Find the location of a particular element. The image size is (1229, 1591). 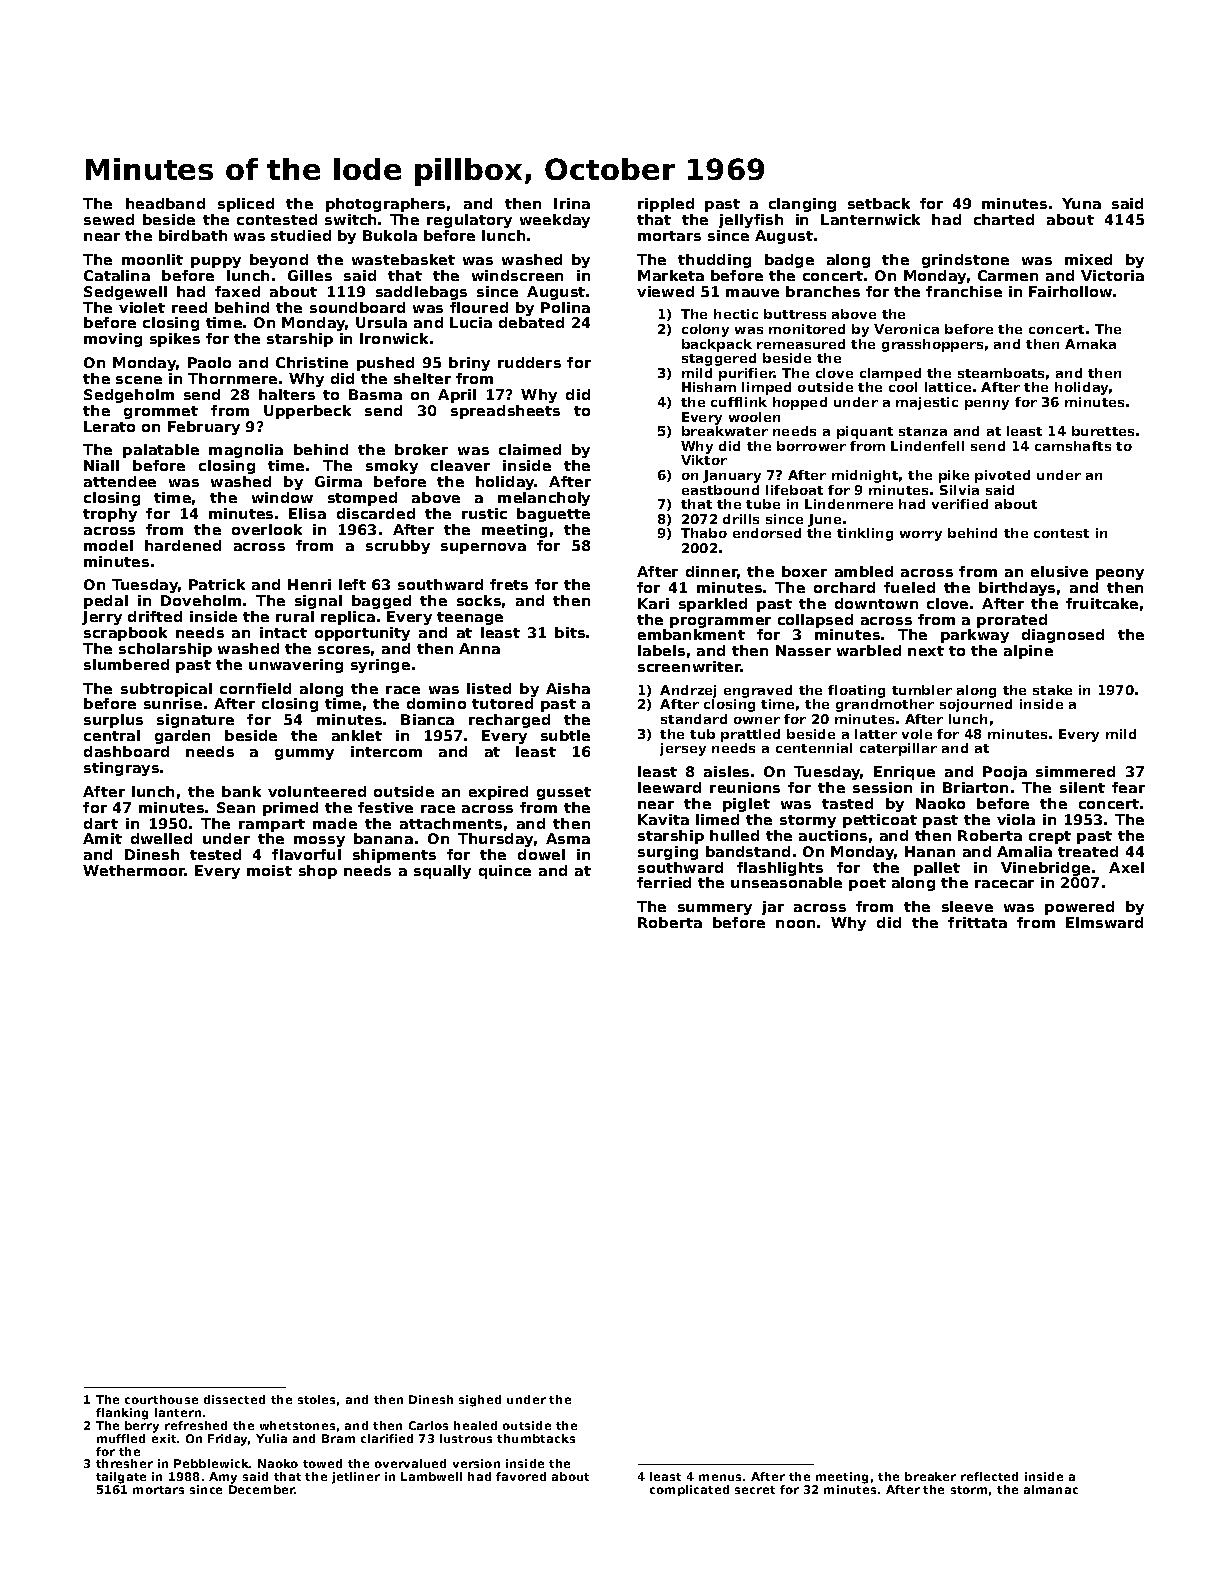

quince is located at coordinates (505, 872).
